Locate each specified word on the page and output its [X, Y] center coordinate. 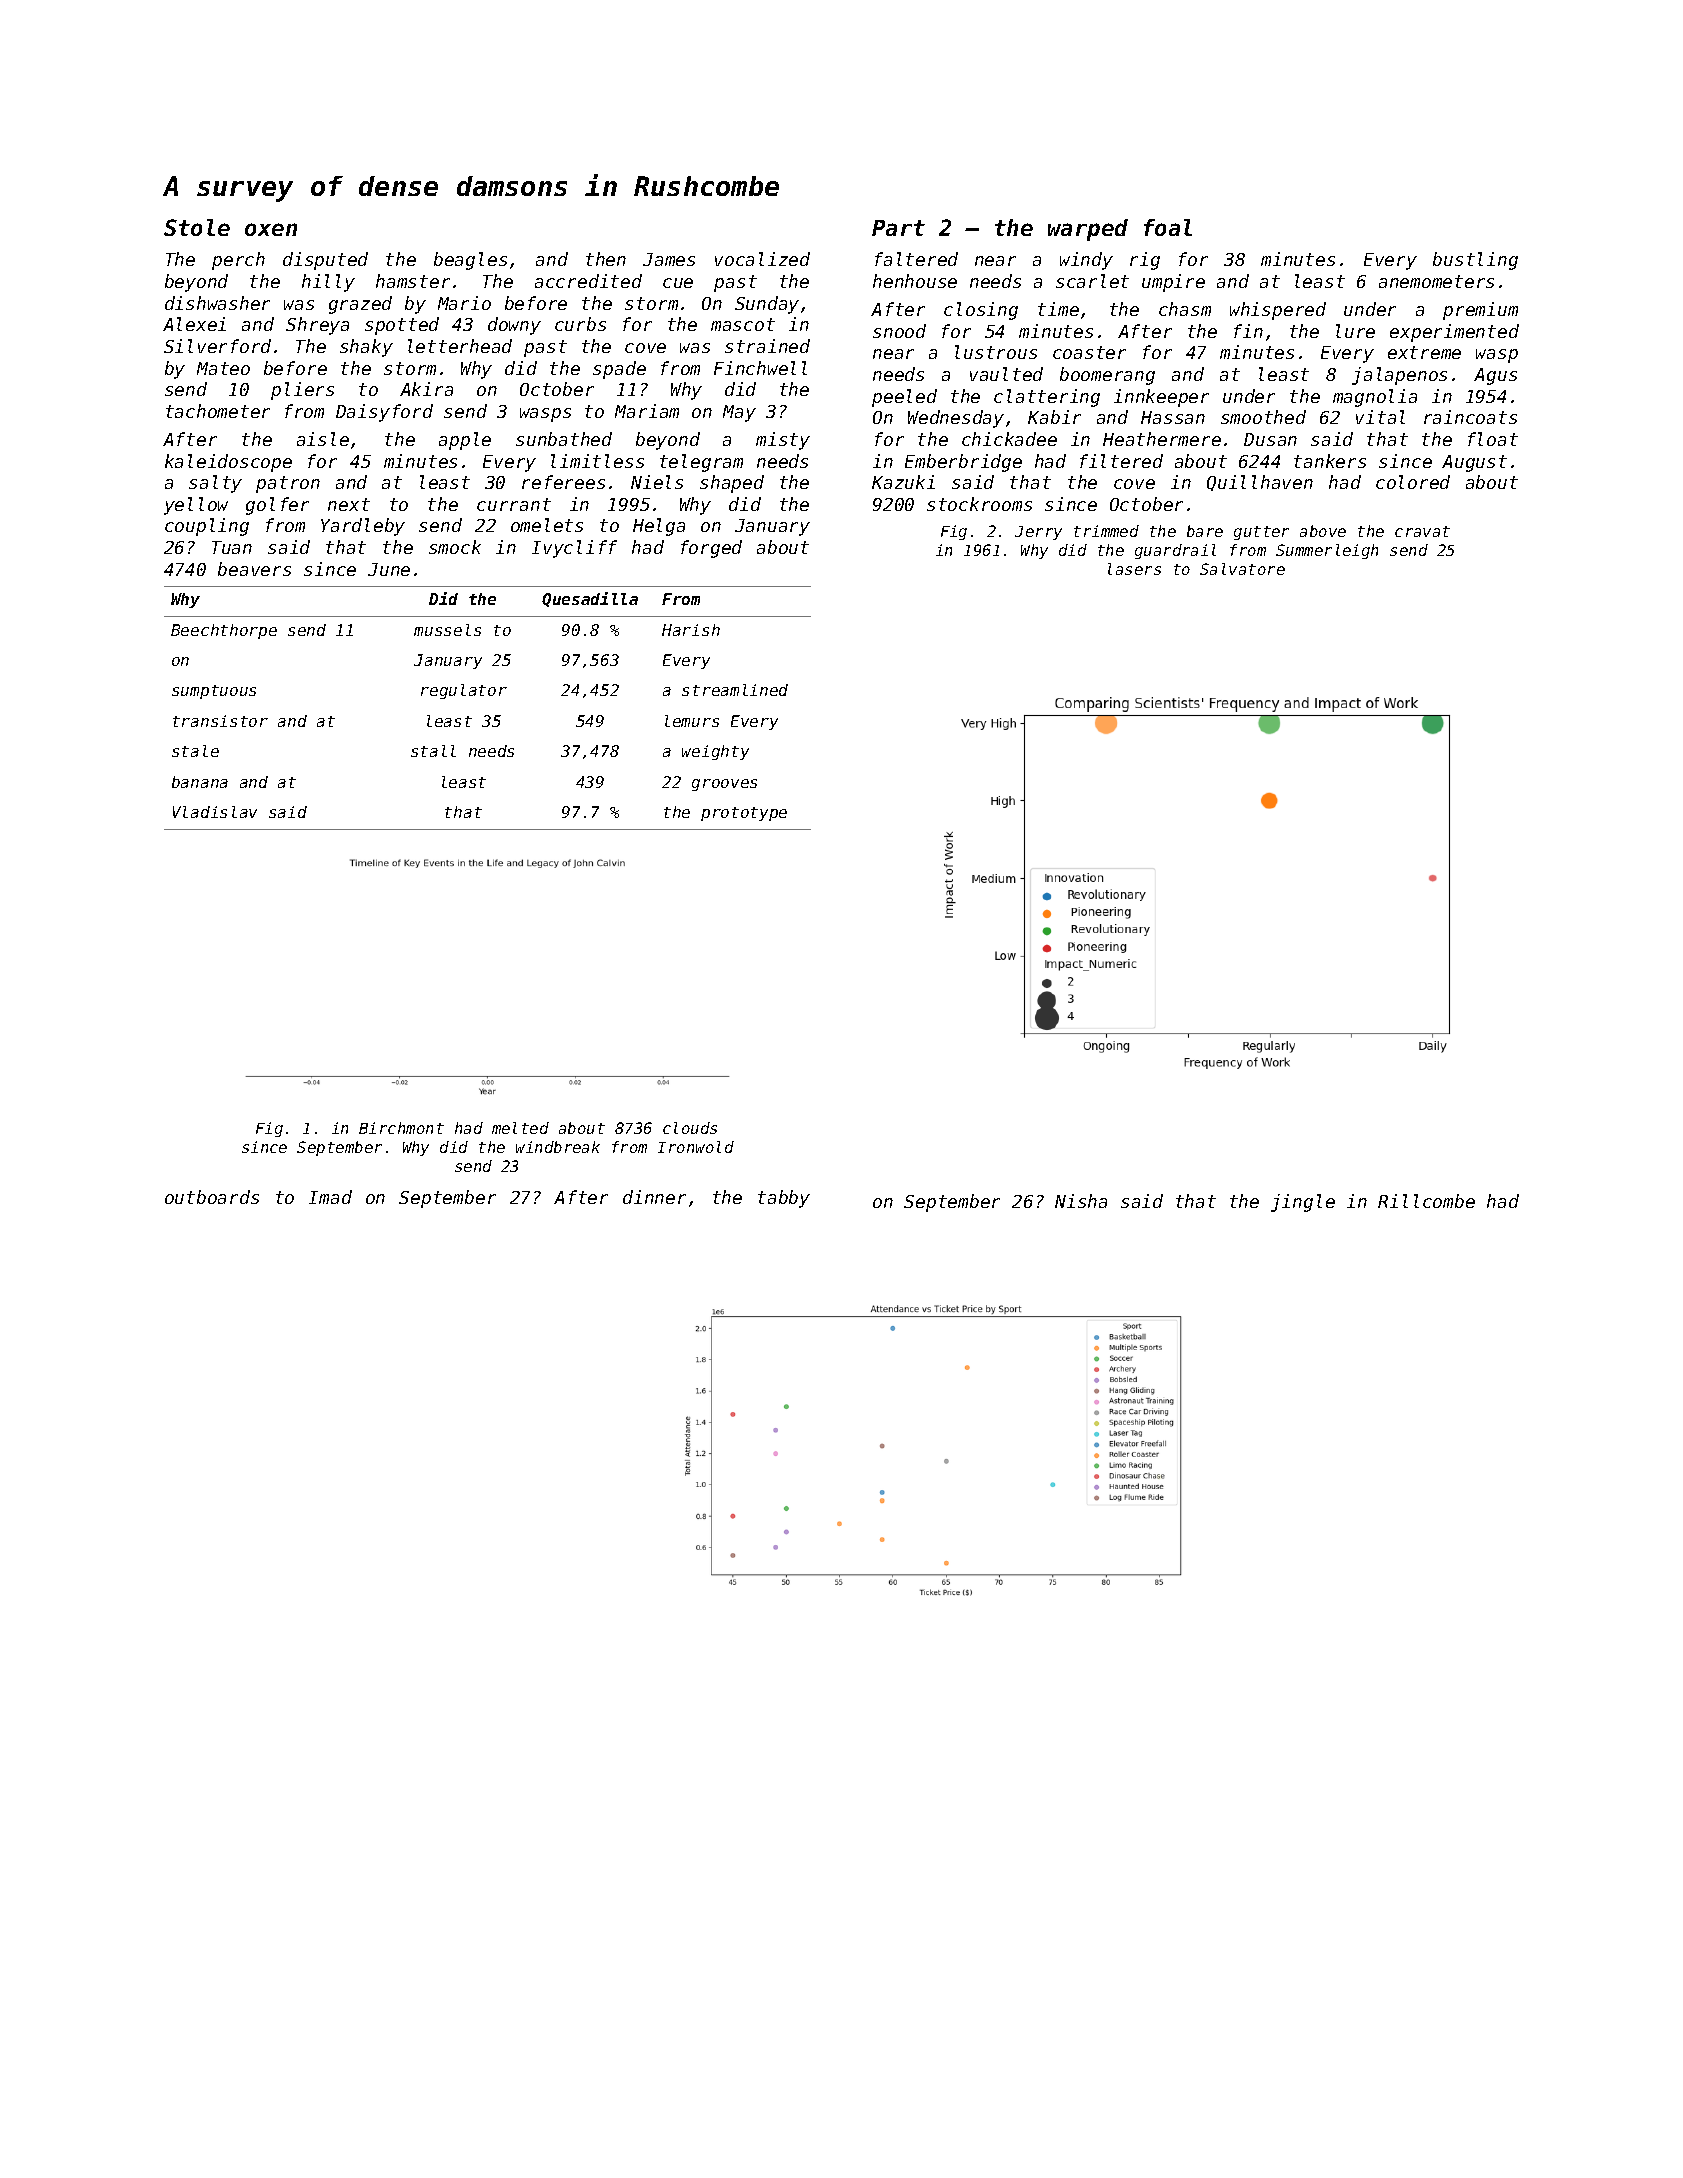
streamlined [735, 690]
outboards [212, 1197]
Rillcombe [1426, 1201]
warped [1088, 230]
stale [195, 751]
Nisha [1081, 1201]
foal [1168, 227]
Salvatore [1242, 569]
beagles [470, 261]
